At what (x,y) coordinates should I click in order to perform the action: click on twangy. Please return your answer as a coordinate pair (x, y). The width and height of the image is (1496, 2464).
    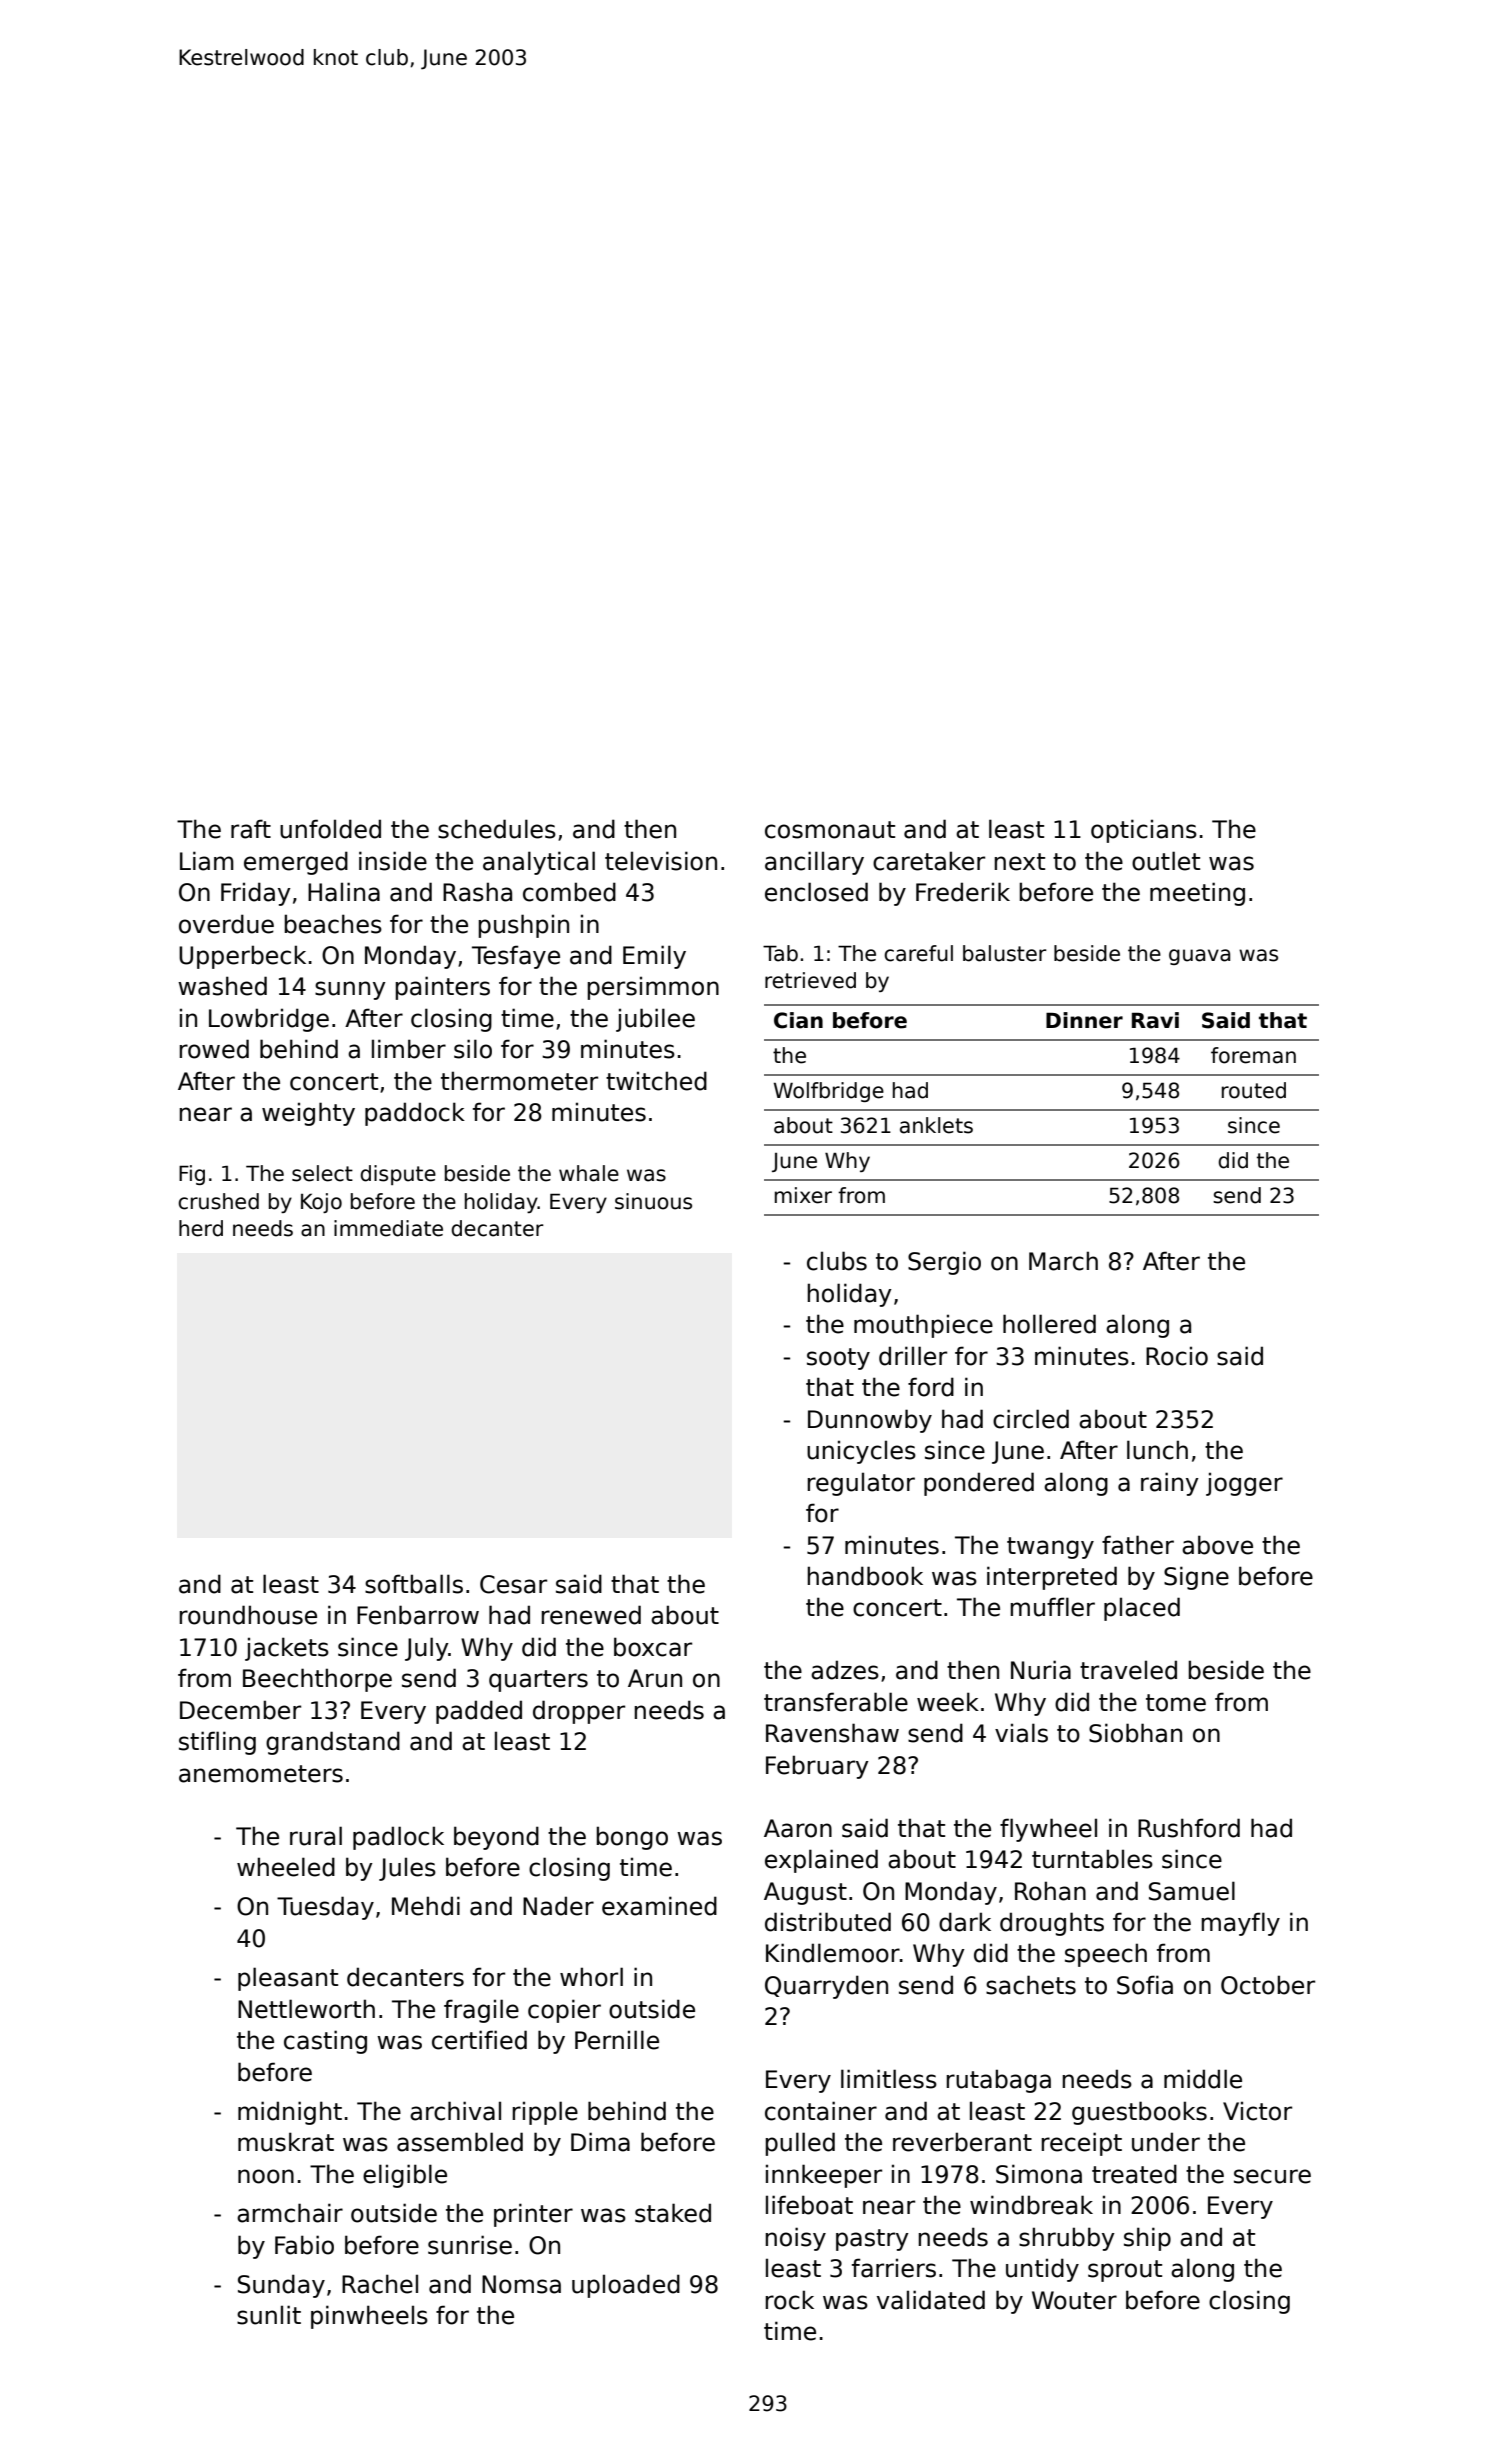
    Looking at the image, I should click on (1050, 1548).
